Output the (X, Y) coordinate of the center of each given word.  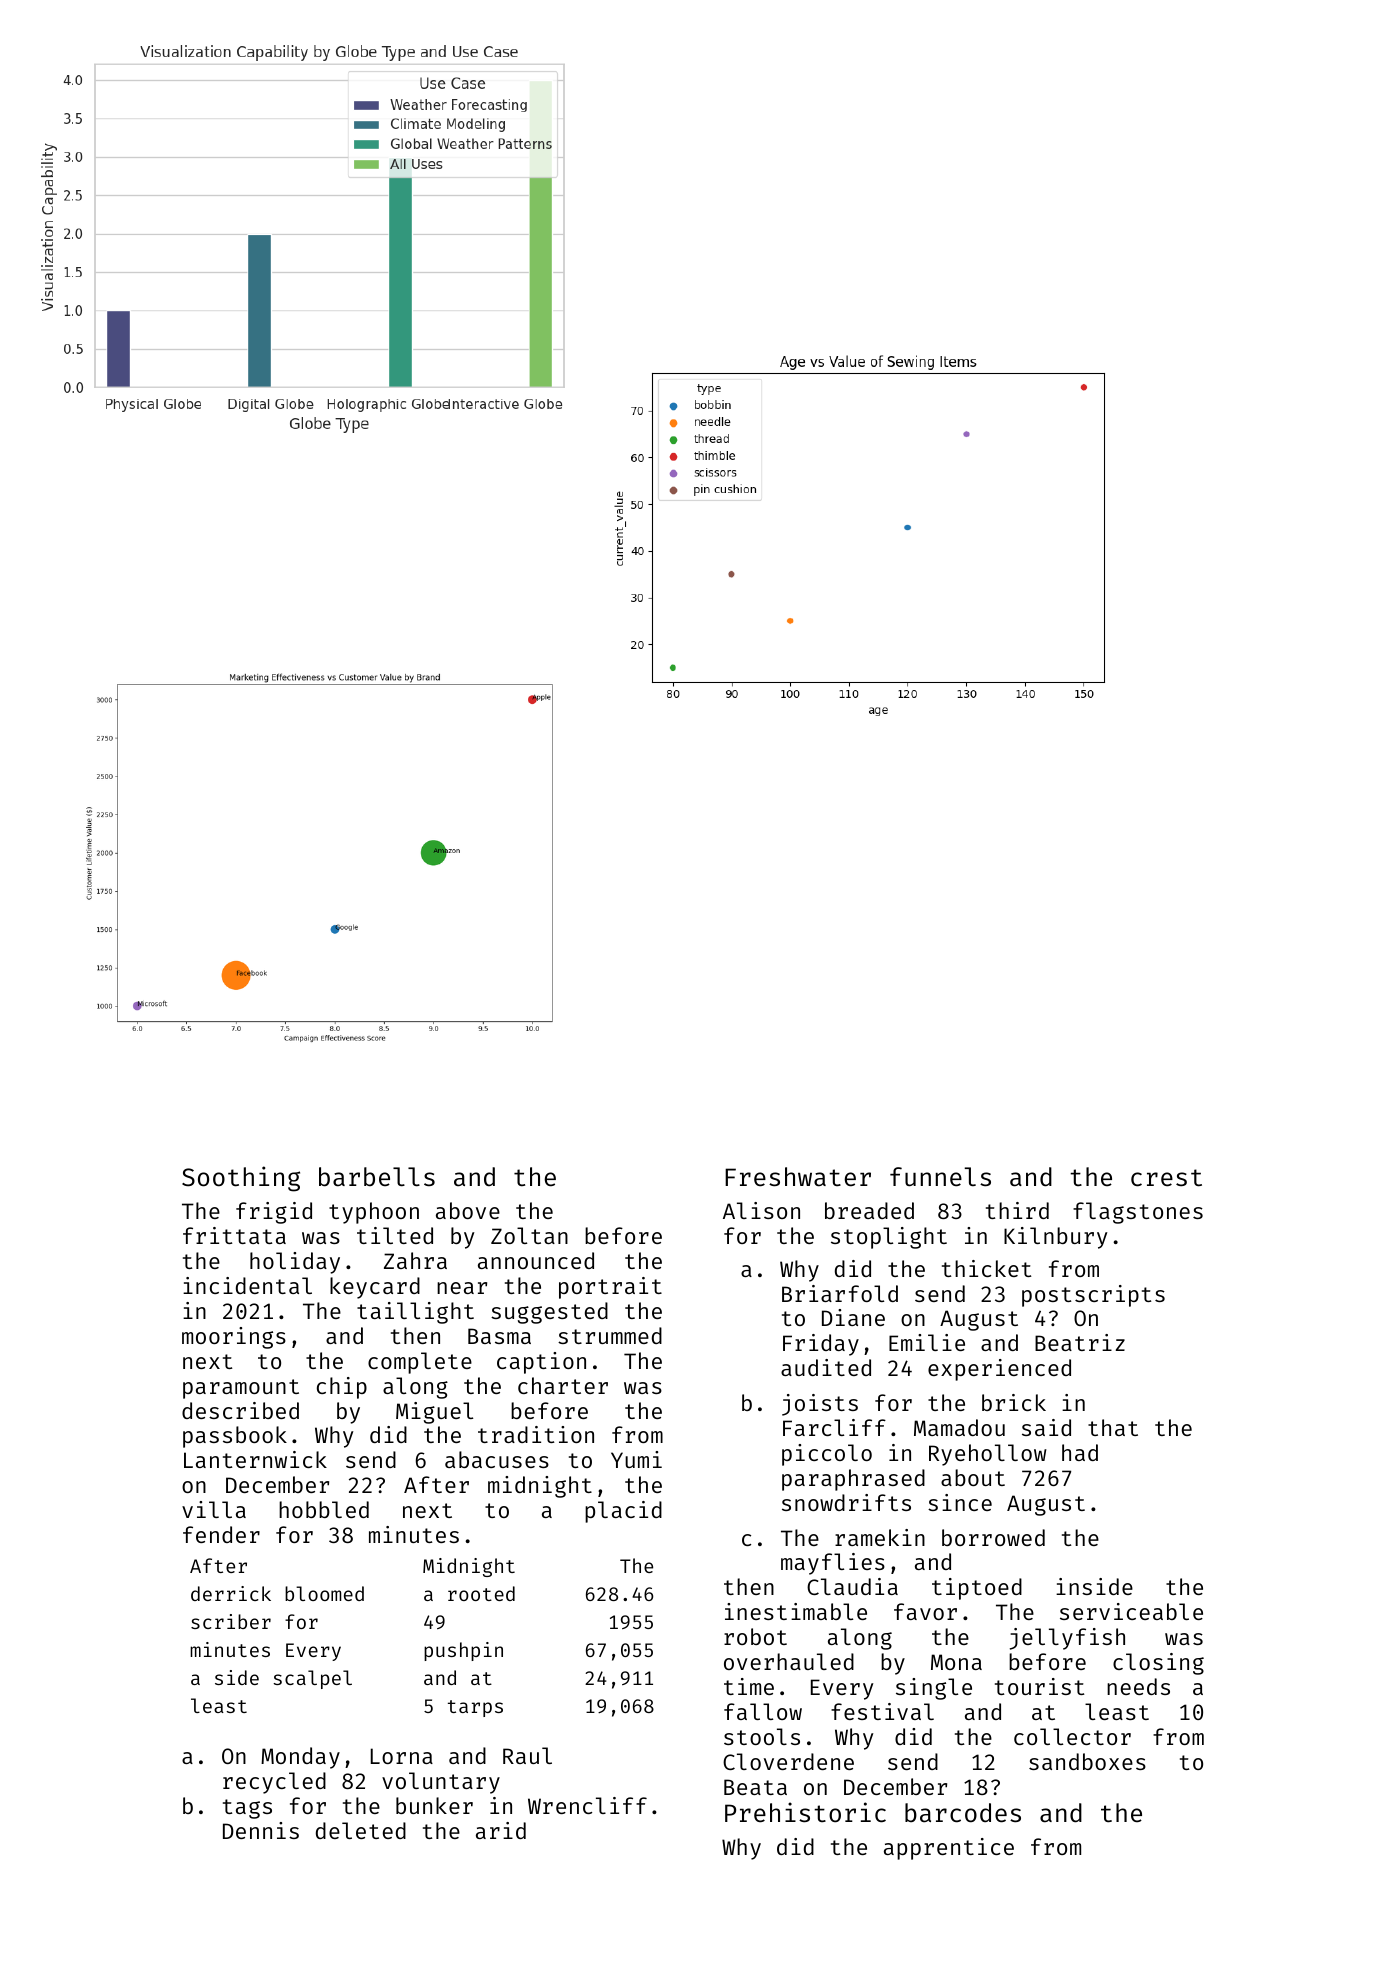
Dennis (261, 1830)
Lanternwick (255, 1459)
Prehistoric (805, 1812)
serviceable (1131, 1611)
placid (623, 1512)
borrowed (993, 1537)
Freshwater (798, 1177)
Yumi (636, 1459)
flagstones (1138, 1213)
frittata (234, 1235)
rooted (481, 1593)
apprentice (949, 1849)
